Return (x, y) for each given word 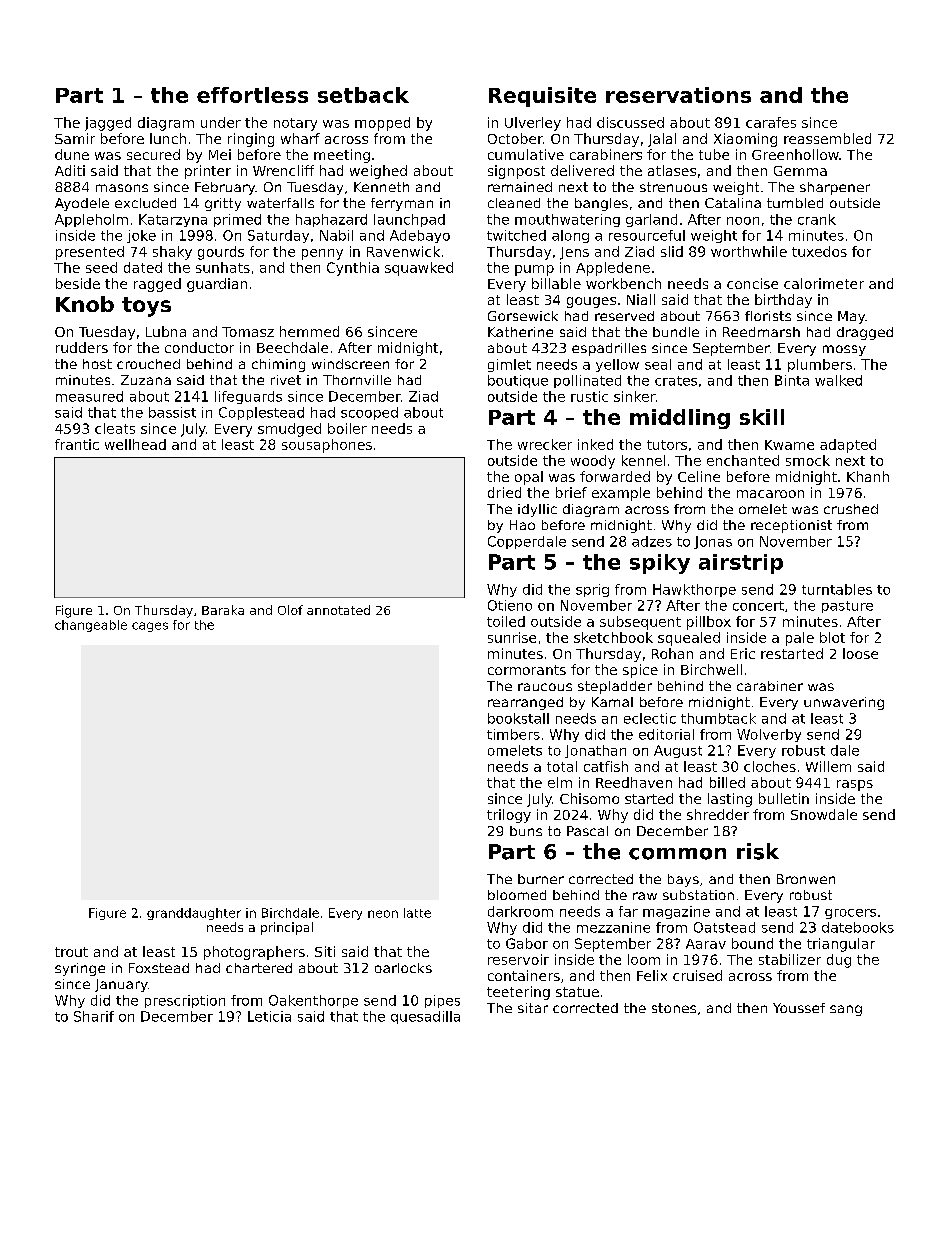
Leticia (269, 1016)
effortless (252, 95)
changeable (91, 626)
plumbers (820, 365)
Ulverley (533, 124)
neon (383, 914)
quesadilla (425, 1017)
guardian (217, 285)
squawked (419, 269)
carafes (771, 122)
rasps (855, 785)
